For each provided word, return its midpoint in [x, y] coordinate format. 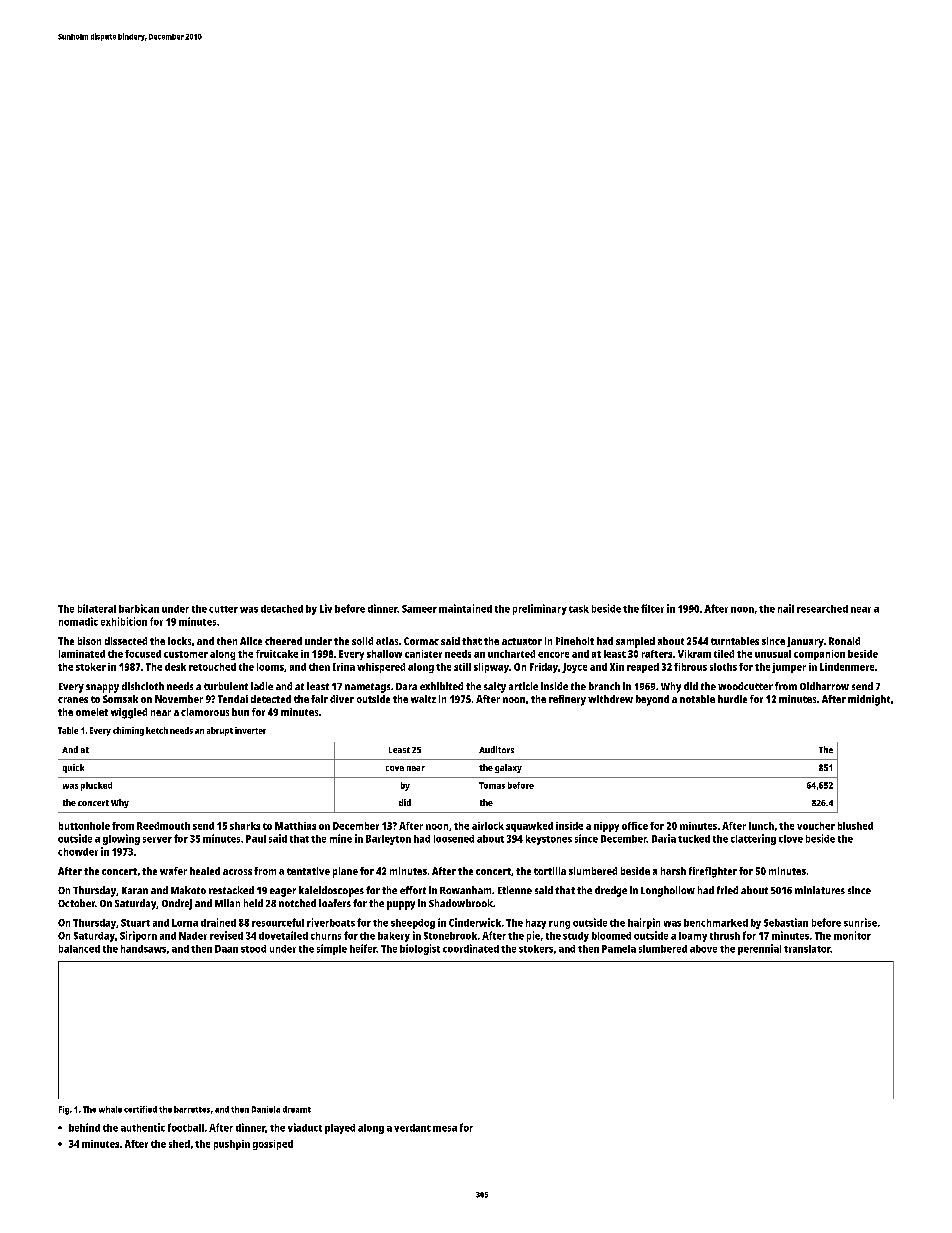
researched [822, 609]
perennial [759, 949]
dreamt [297, 1109]
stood [253, 949]
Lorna [185, 923]
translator [807, 949]
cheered [283, 641]
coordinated [471, 948]
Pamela [619, 949]
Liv [326, 608]
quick [73, 768]
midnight [869, 700]
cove [395, 768]
